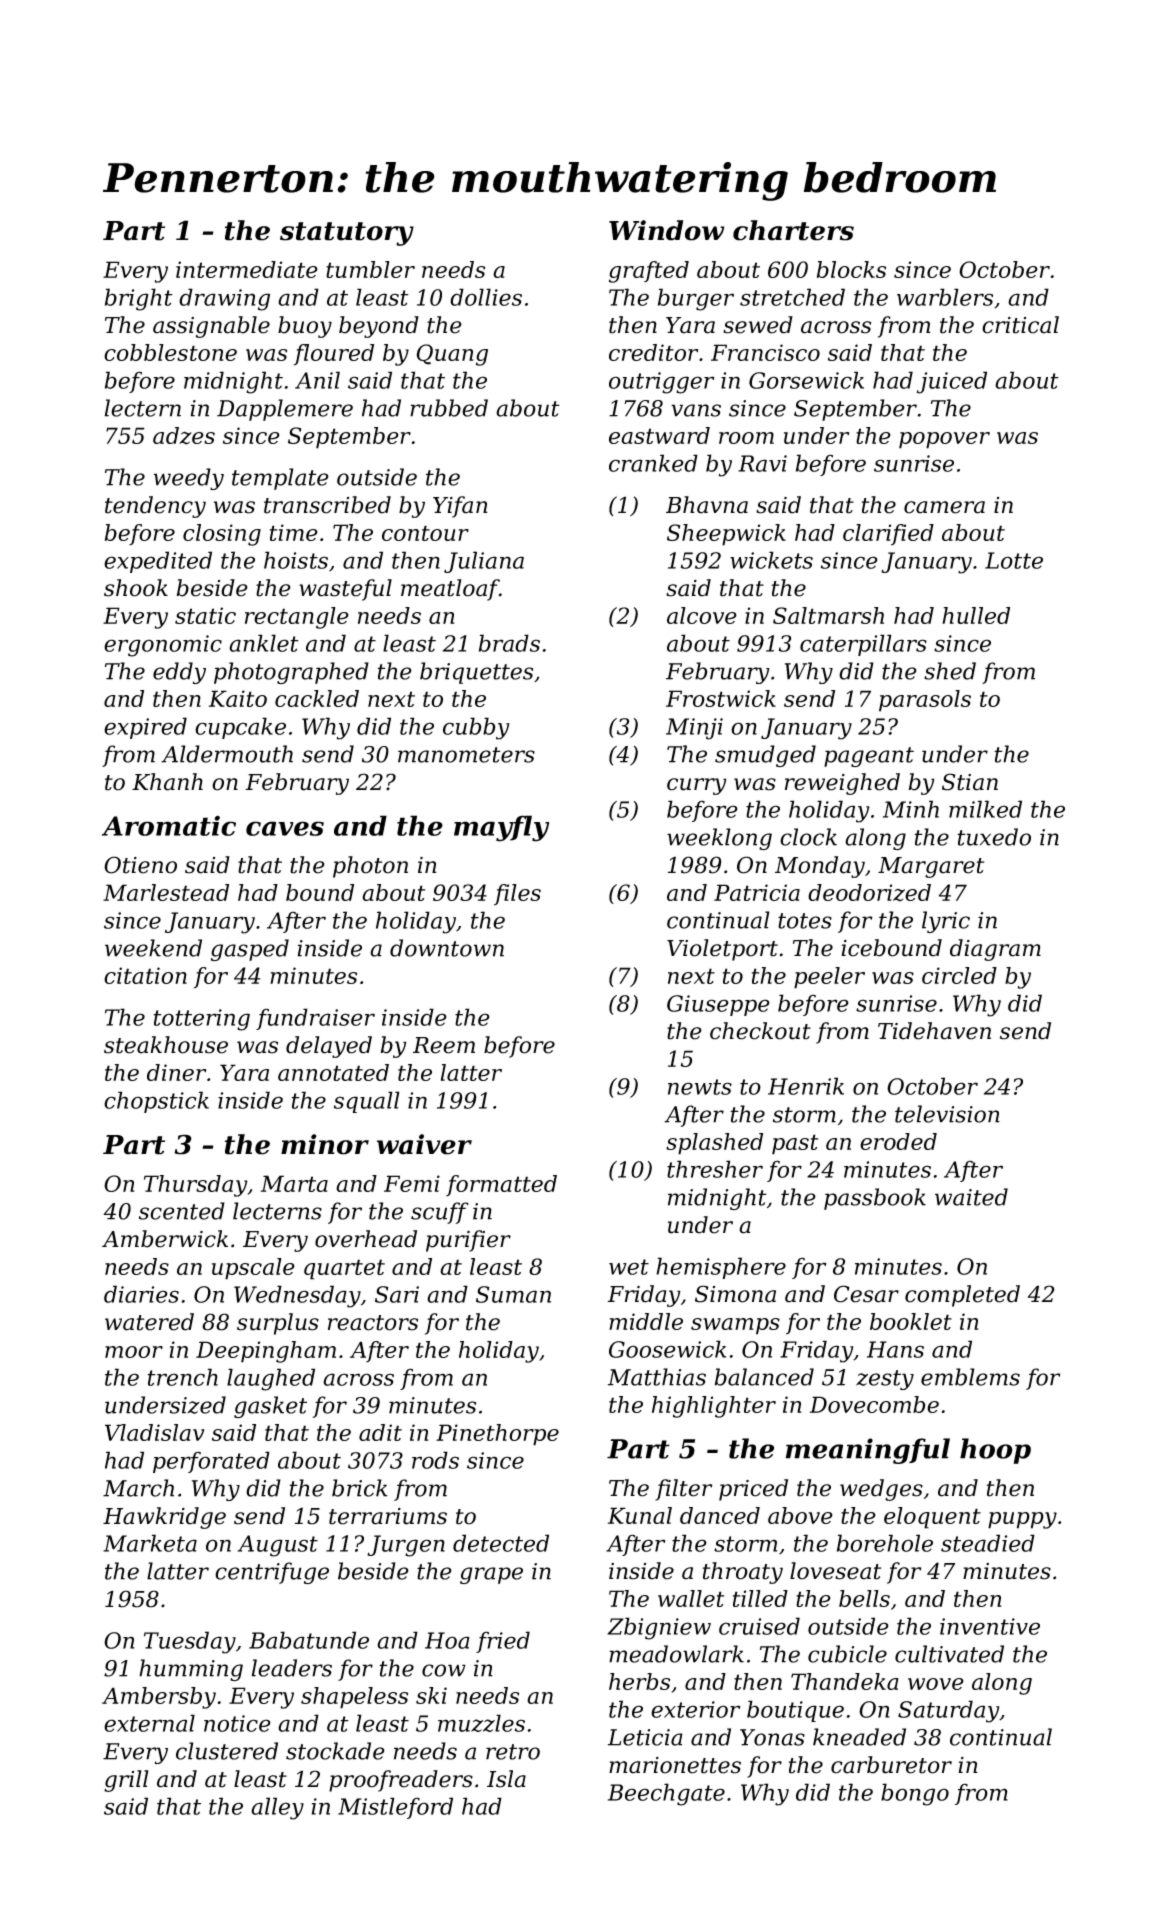 The image size is (1170, 1926). What do you see at coordinates (653, 352) in the screenshot?
I see `creditor` at bounding box center [653, 352].
